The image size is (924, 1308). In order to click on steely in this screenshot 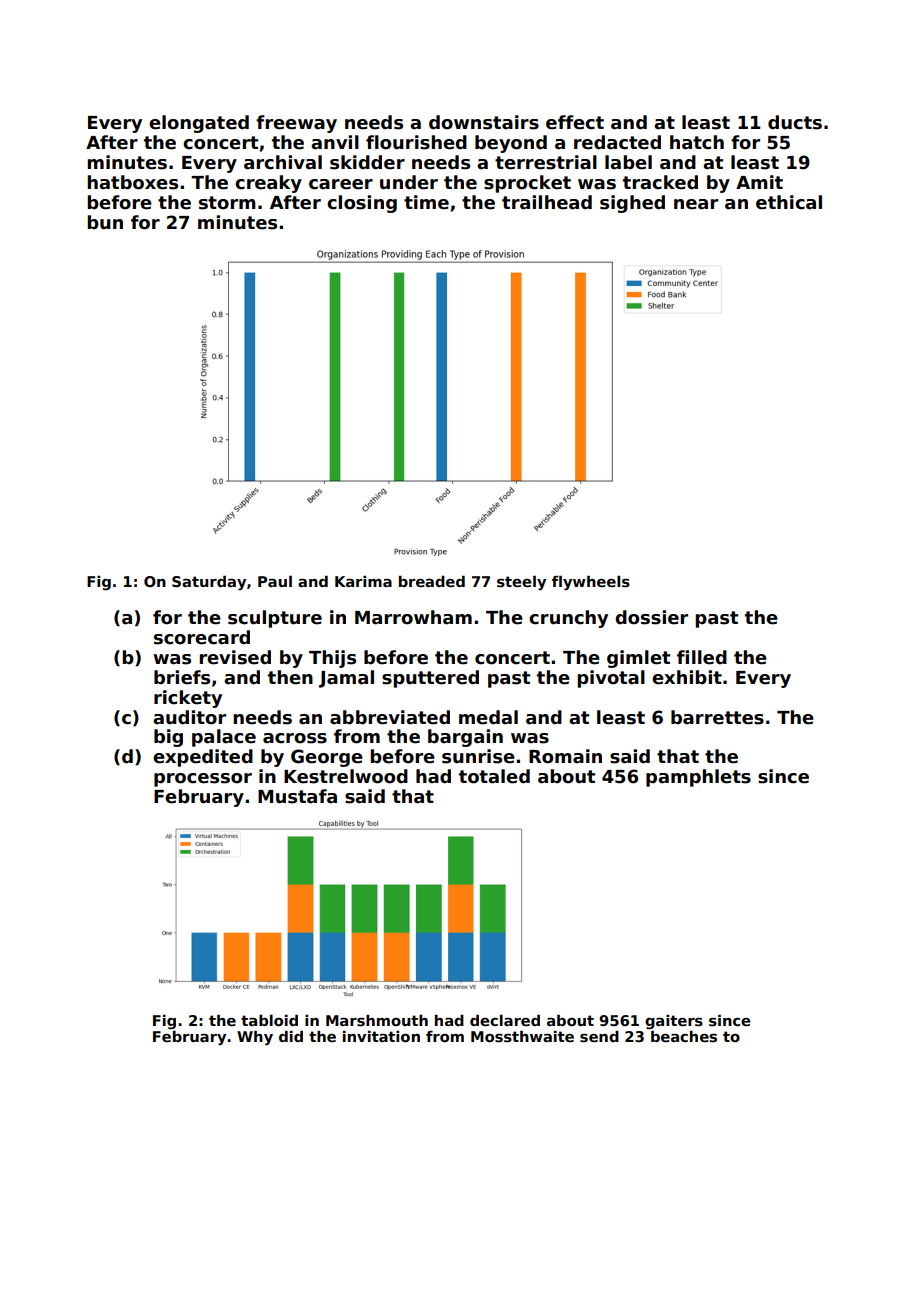, I will do `click(521, 582)`.
